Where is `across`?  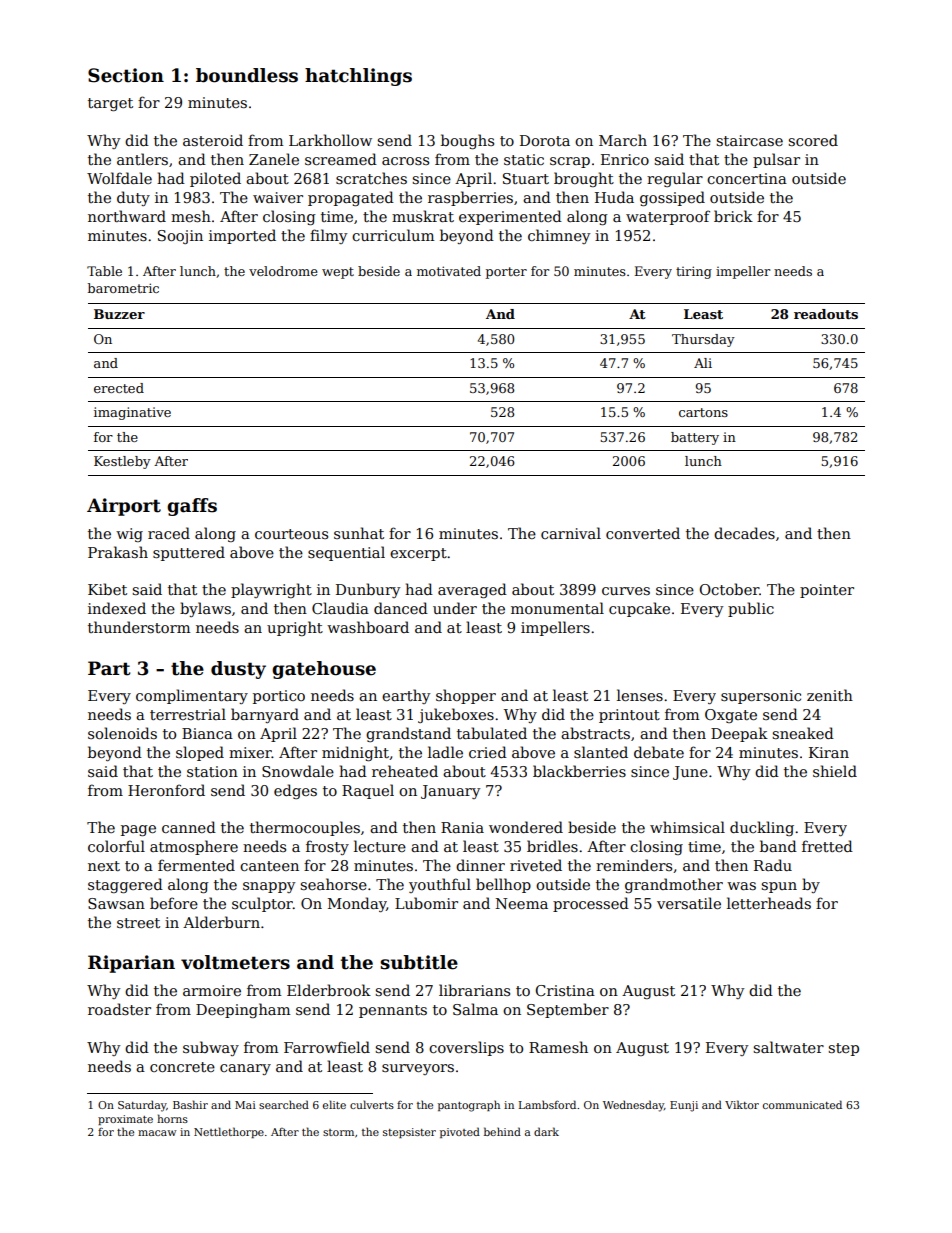 across is located at coordinates (405, 161).
